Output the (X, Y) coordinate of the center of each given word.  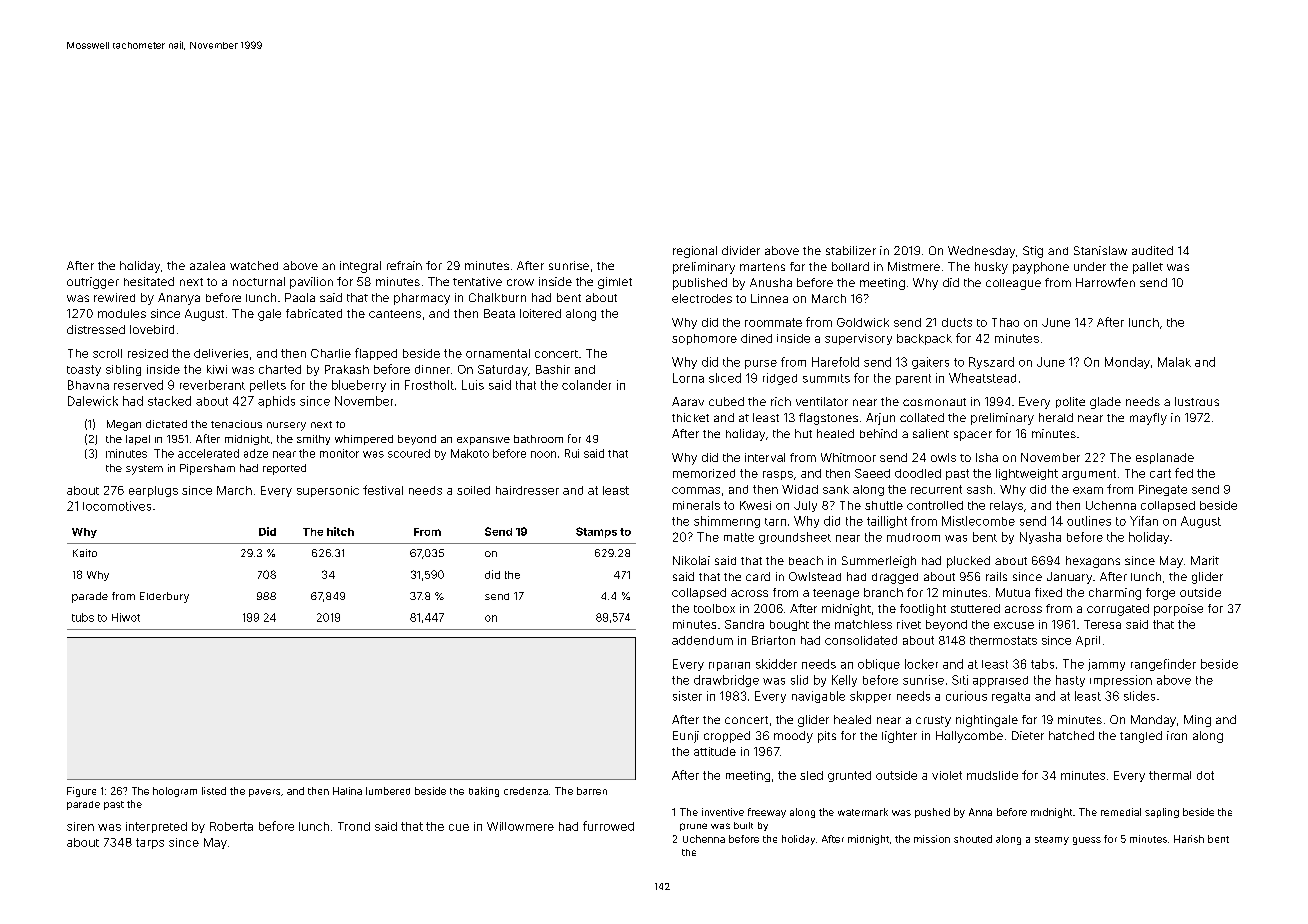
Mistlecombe (978, 521)
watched (254, 265)
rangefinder (1163, 665)
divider (741, 250)
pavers (264, 793)
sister (687, 696)
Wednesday (981, 252)
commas (696, 490)
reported (284, 469)
